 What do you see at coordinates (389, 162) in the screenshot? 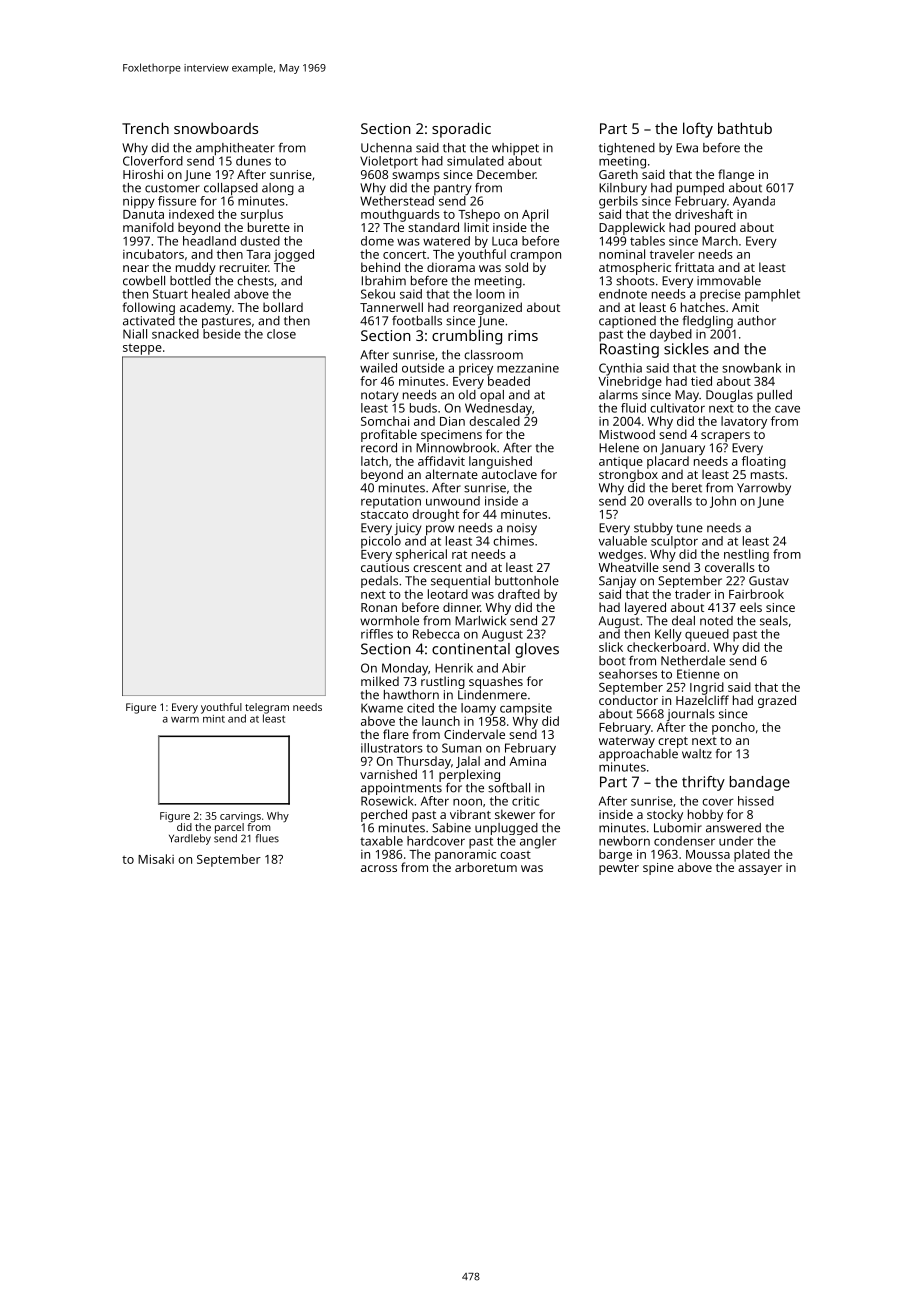
I see `Violetport` at bounding box center [389, 162].
